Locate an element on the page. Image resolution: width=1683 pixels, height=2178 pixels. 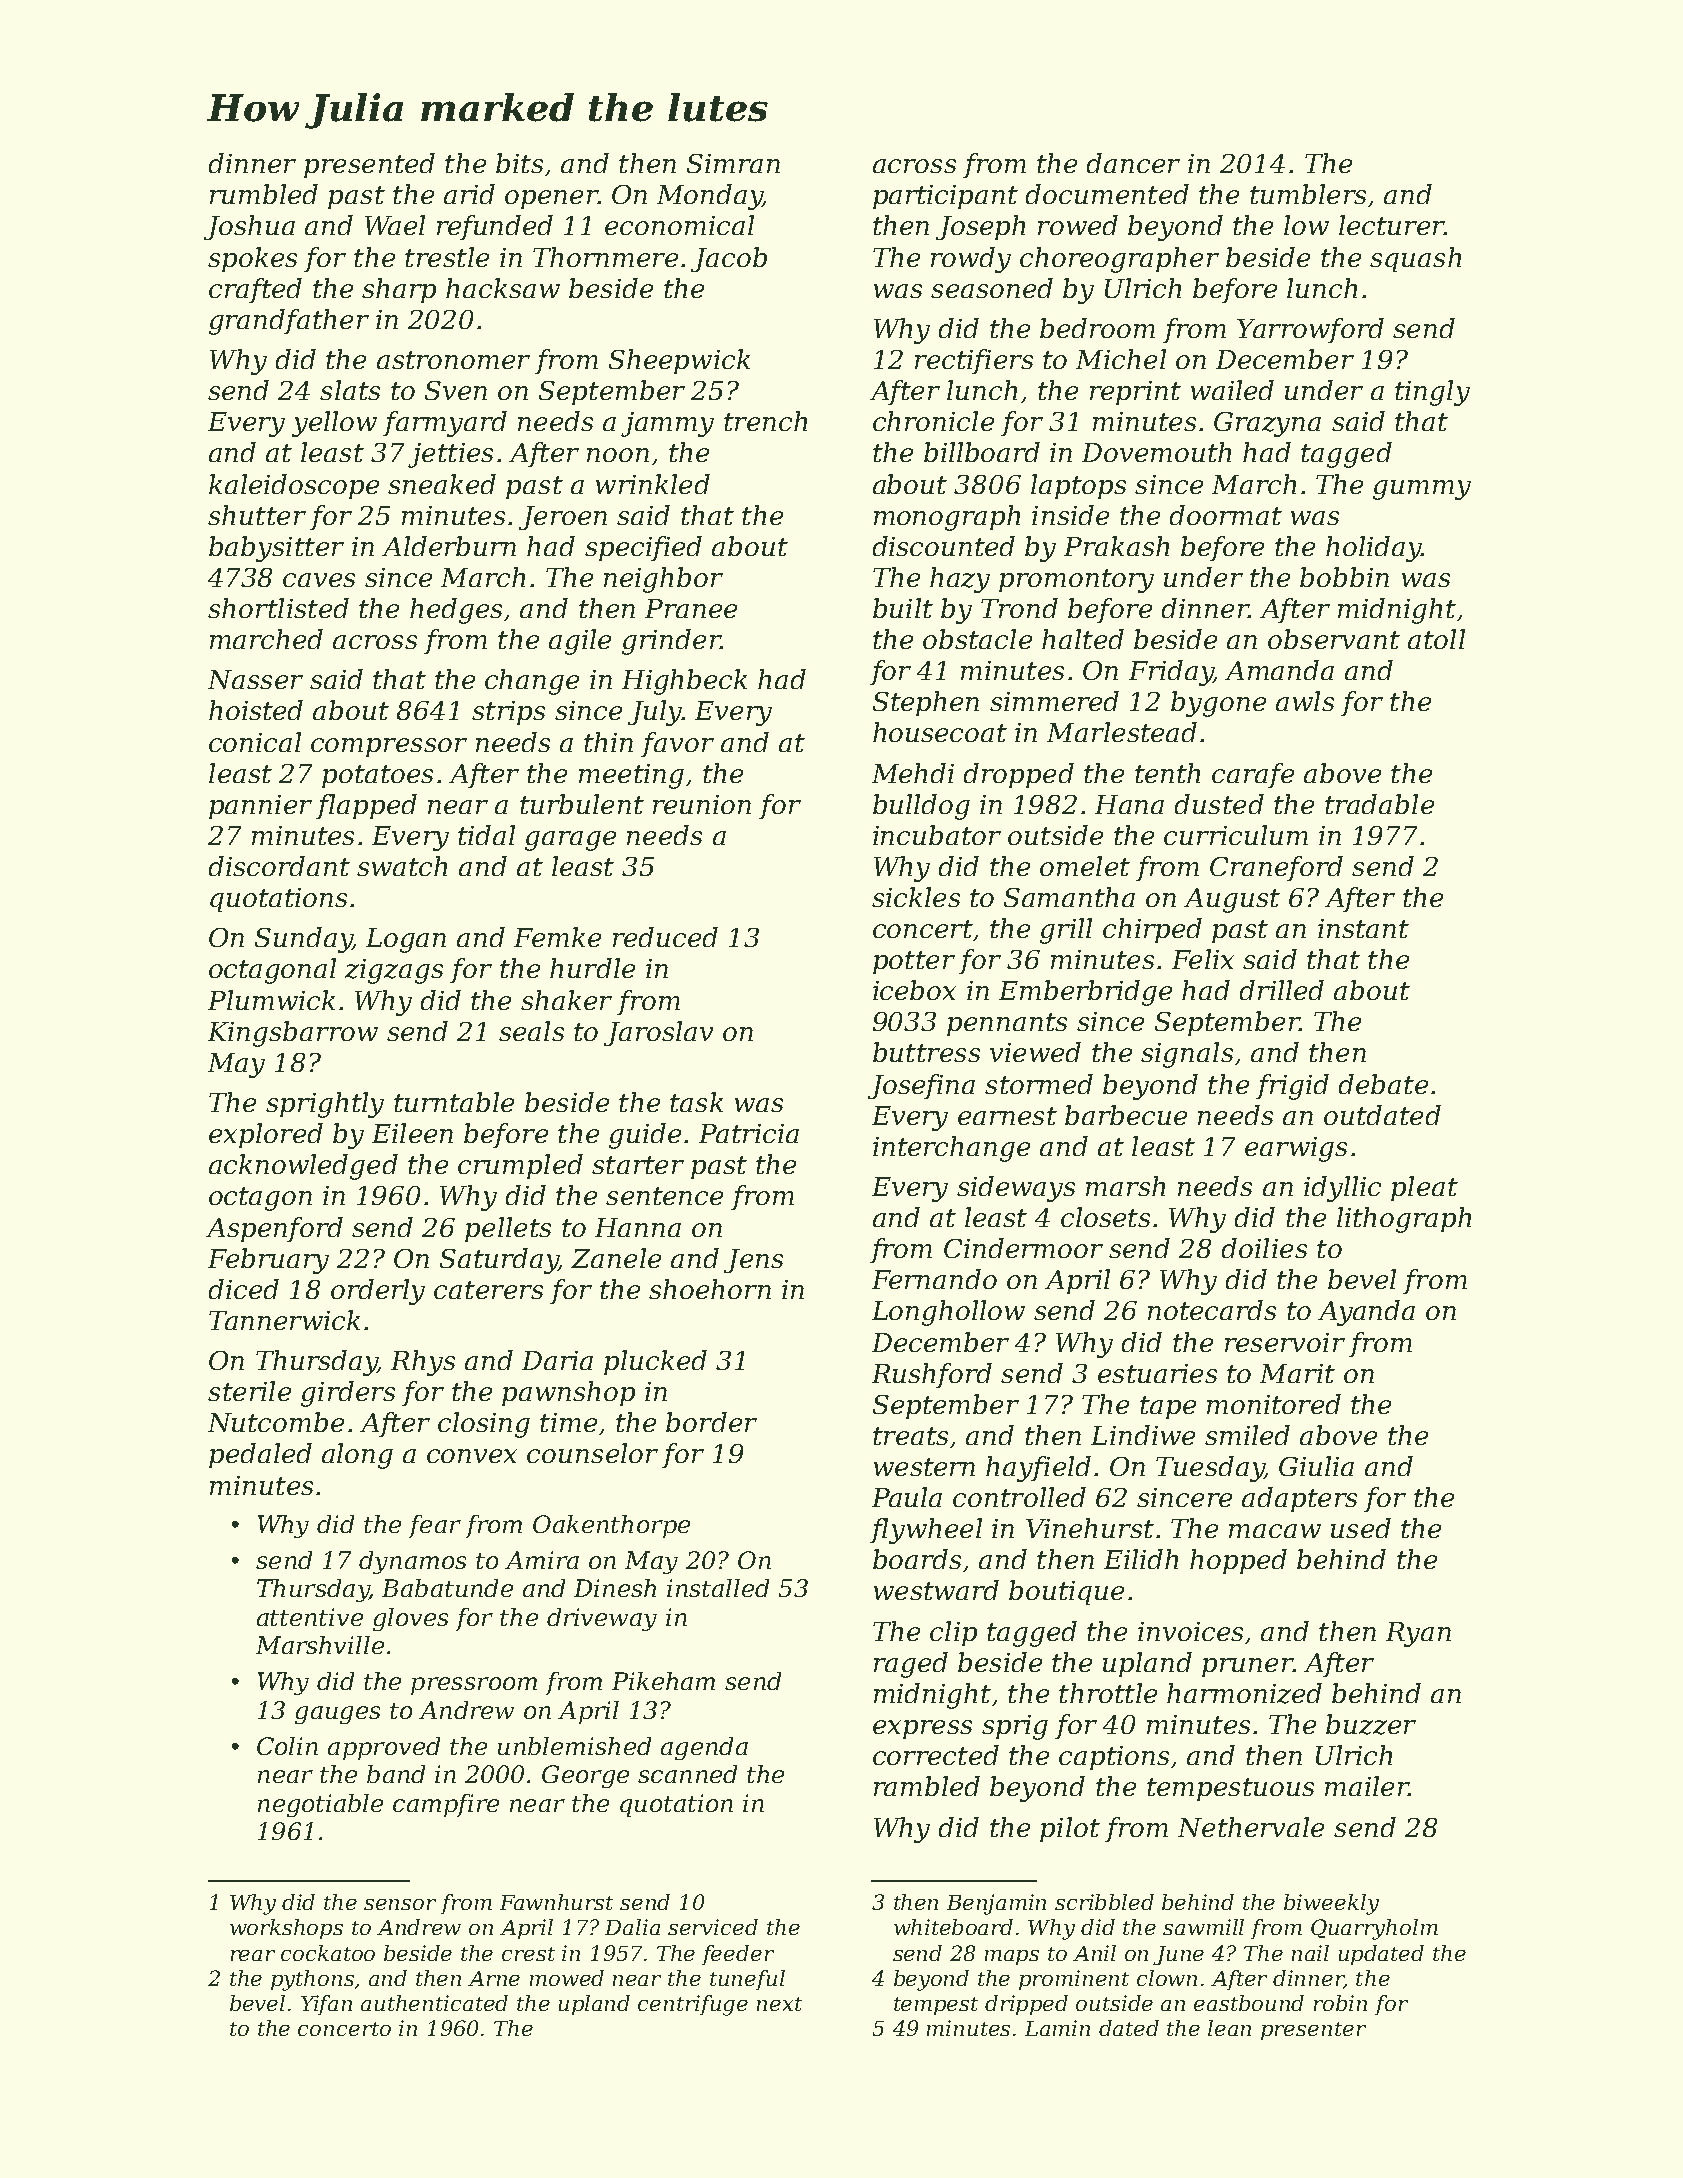
campfire is located at coordinates (446, 1805).
